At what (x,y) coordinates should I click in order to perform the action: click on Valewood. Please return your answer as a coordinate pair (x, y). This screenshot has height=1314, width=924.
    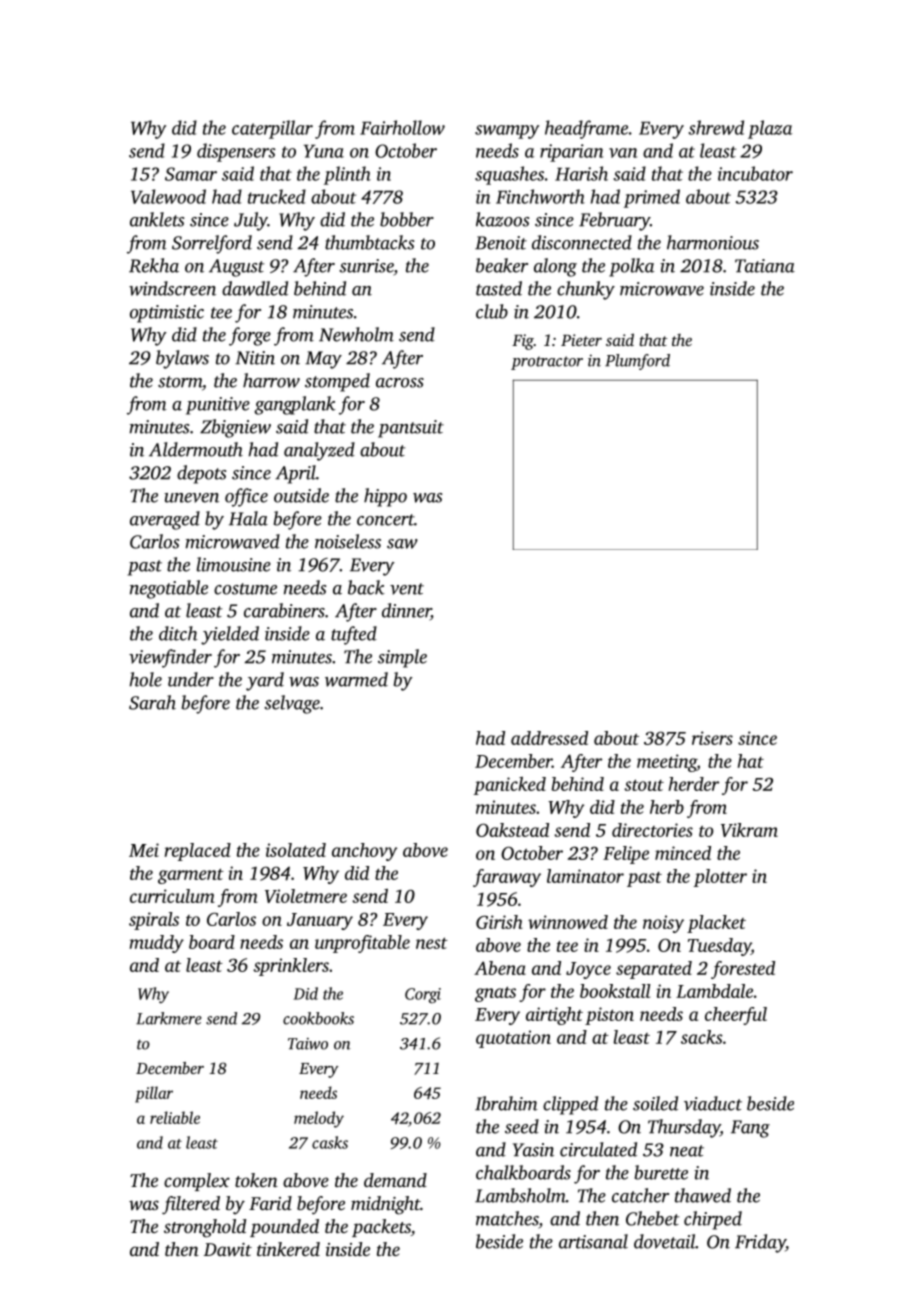
    Looking at the image, I should click on (168, 196).
